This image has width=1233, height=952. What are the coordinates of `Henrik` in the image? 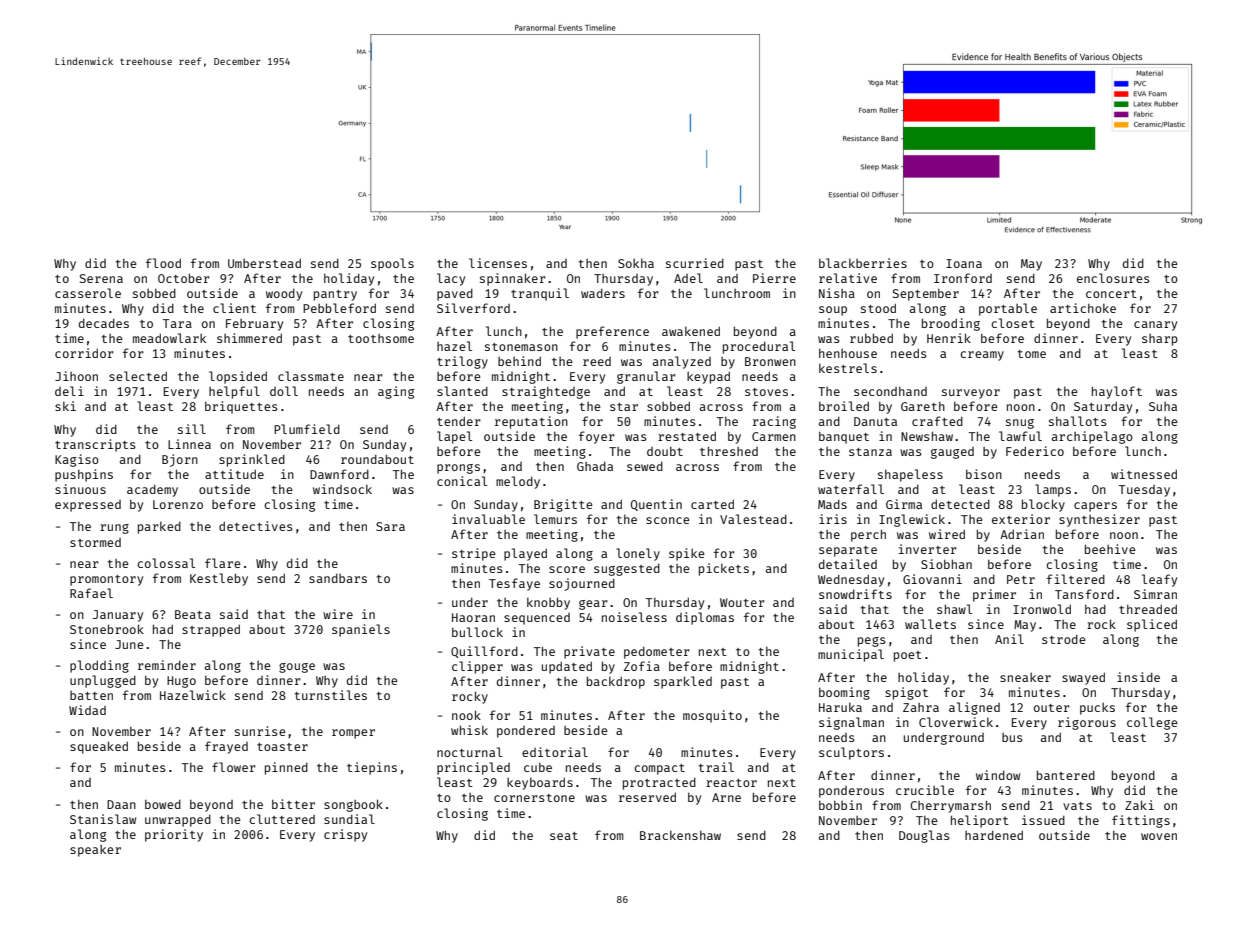 It's located at (949, 338).
